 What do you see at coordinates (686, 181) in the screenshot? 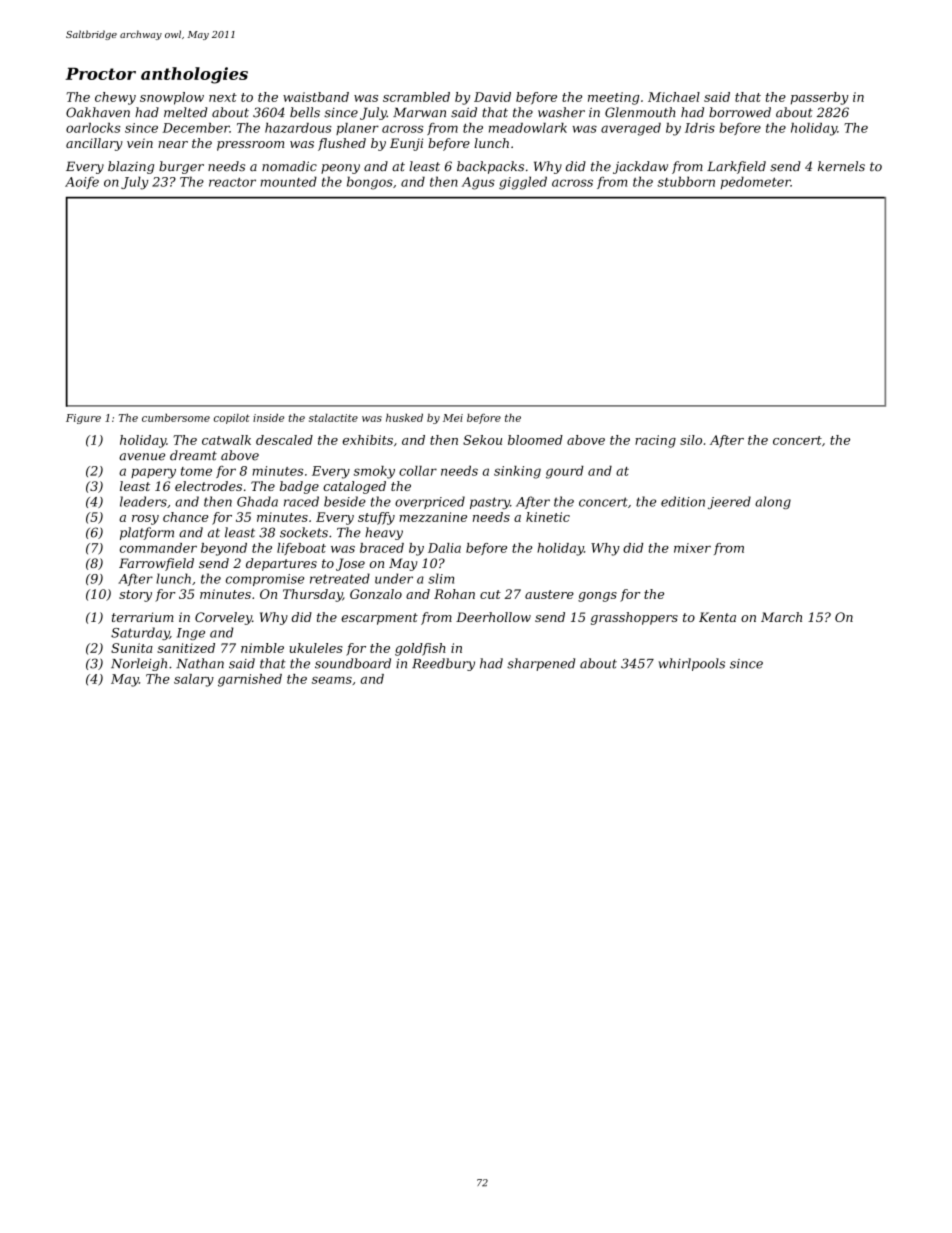
I see `stubborn` at bounding box center [686, 181].
